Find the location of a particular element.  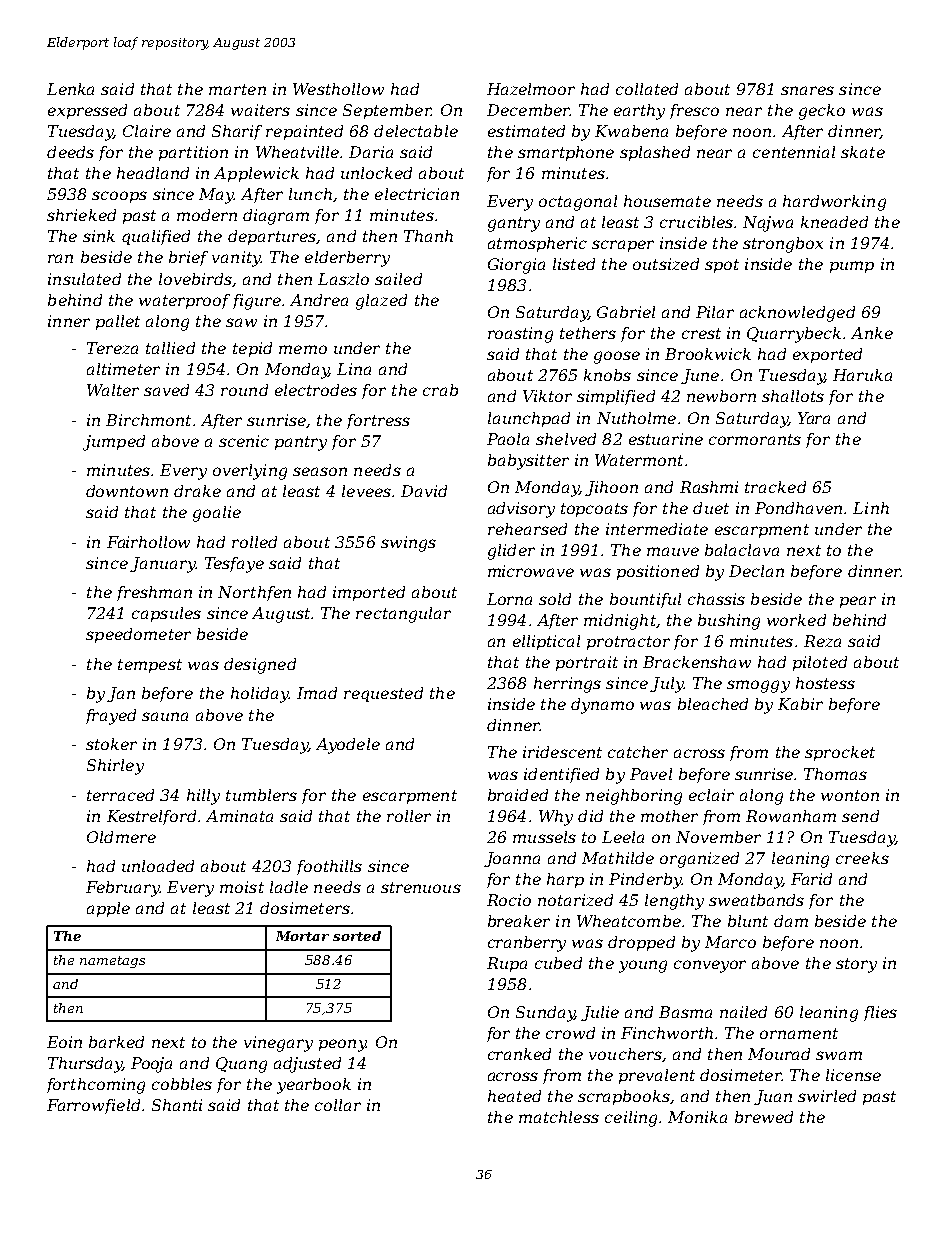

matchless is located at coordinates (559, 1117).
